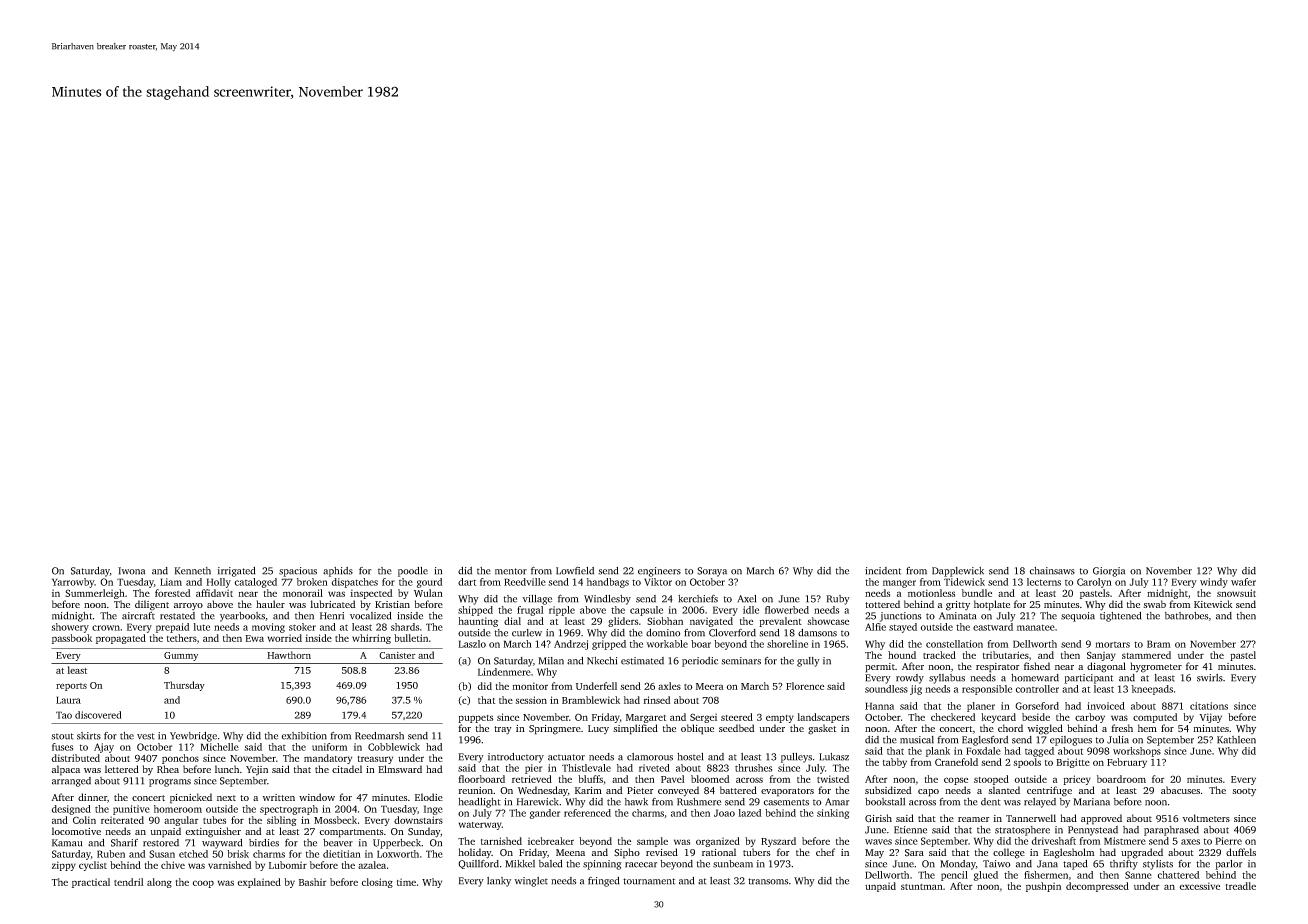  Describe the element at coordinates (1054, 841) in the image. I see `driveshaft` at that location.
